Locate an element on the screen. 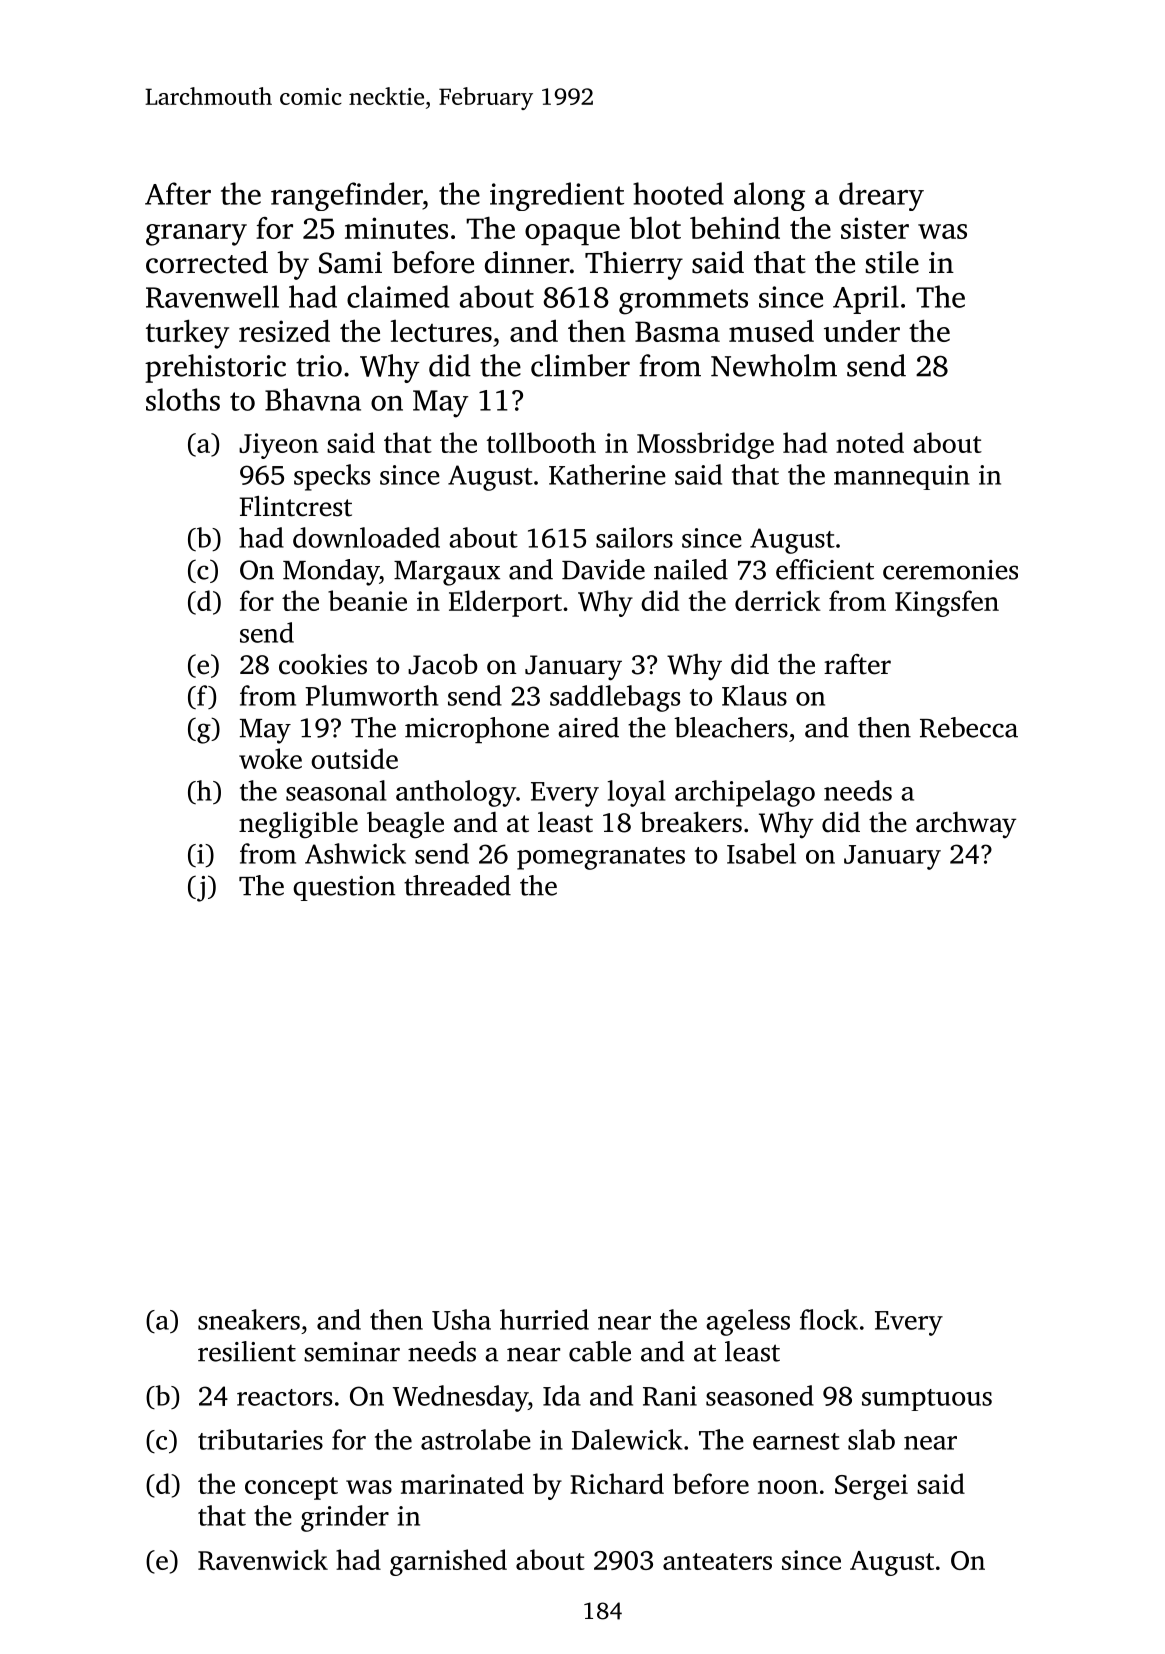 This screenshot has height=1654, width=1165. granary is located at coordinates (196, 235).
